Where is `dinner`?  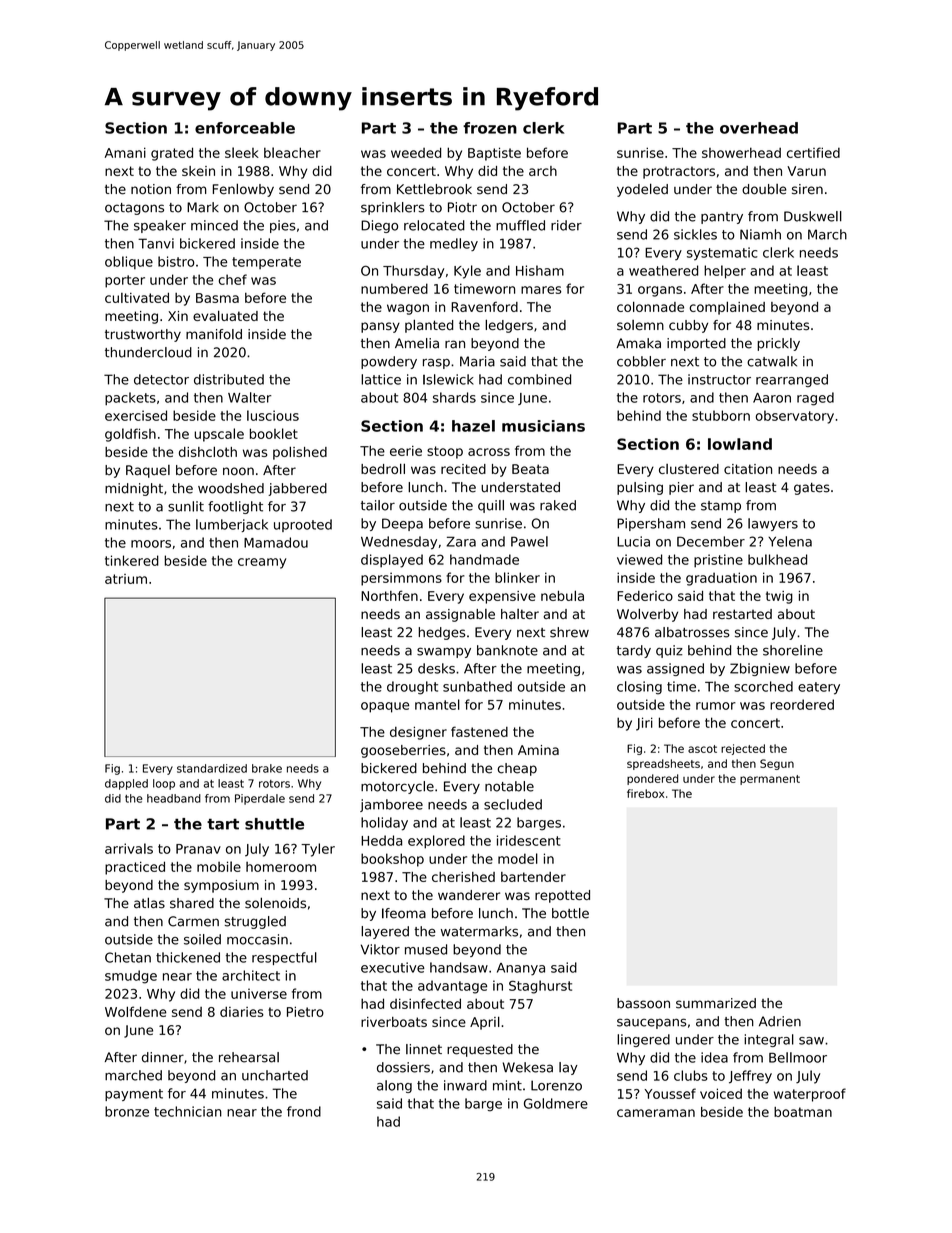
dinner is located at coordinates (163, 1057).
